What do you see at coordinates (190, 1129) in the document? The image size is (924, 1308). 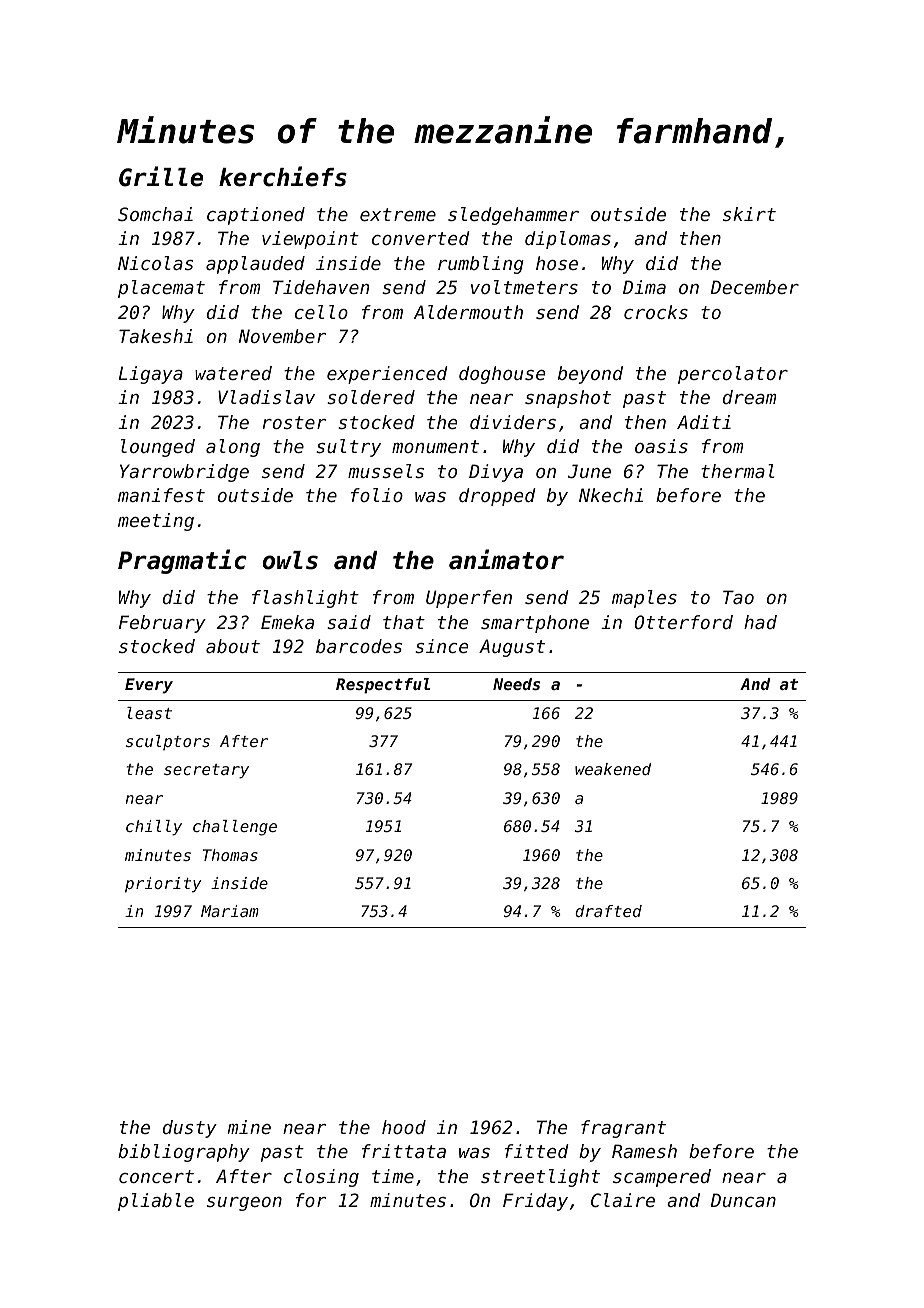 I see `dusty` at bounding box center [190, 1129].
